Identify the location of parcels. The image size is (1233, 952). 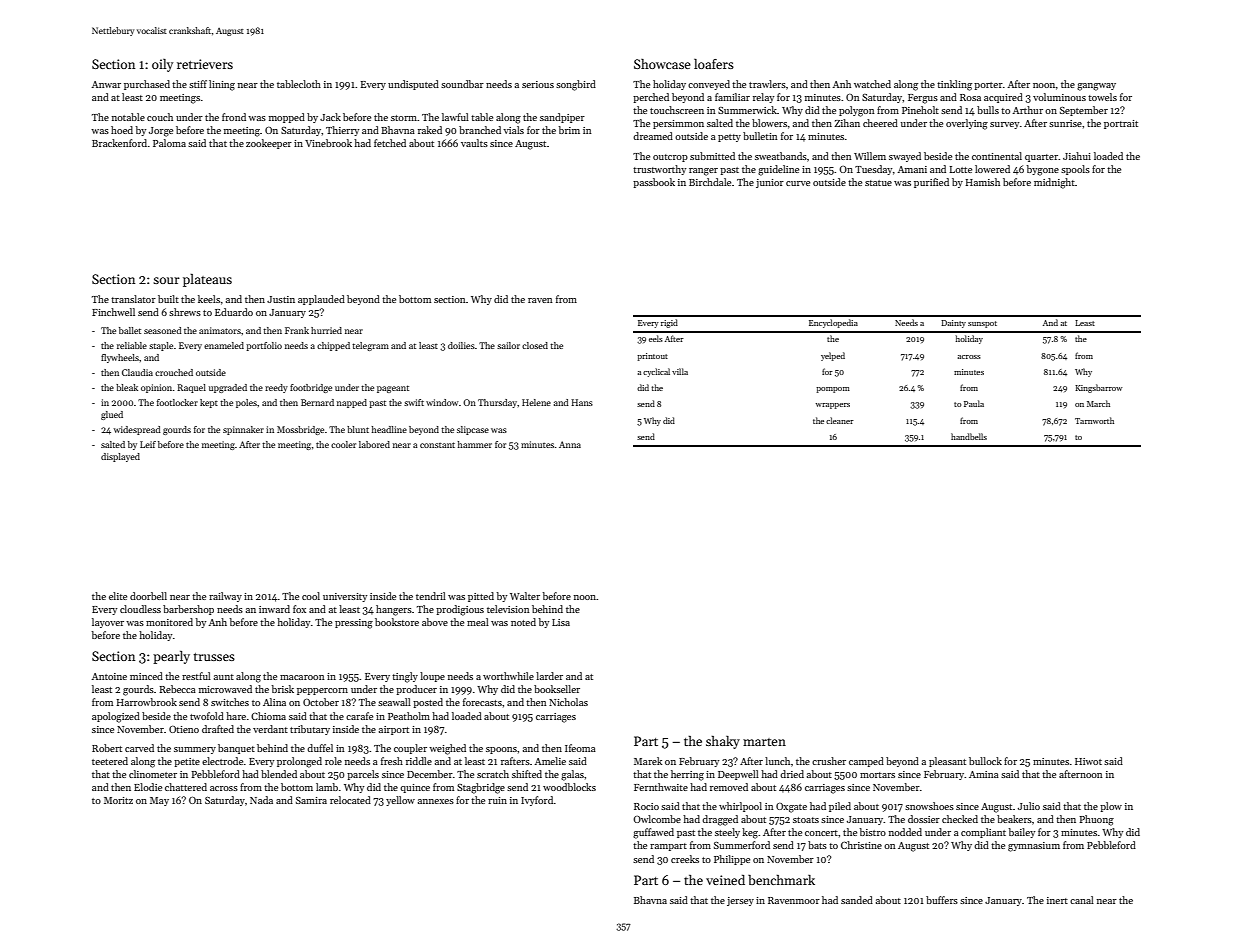
(363, 775).
